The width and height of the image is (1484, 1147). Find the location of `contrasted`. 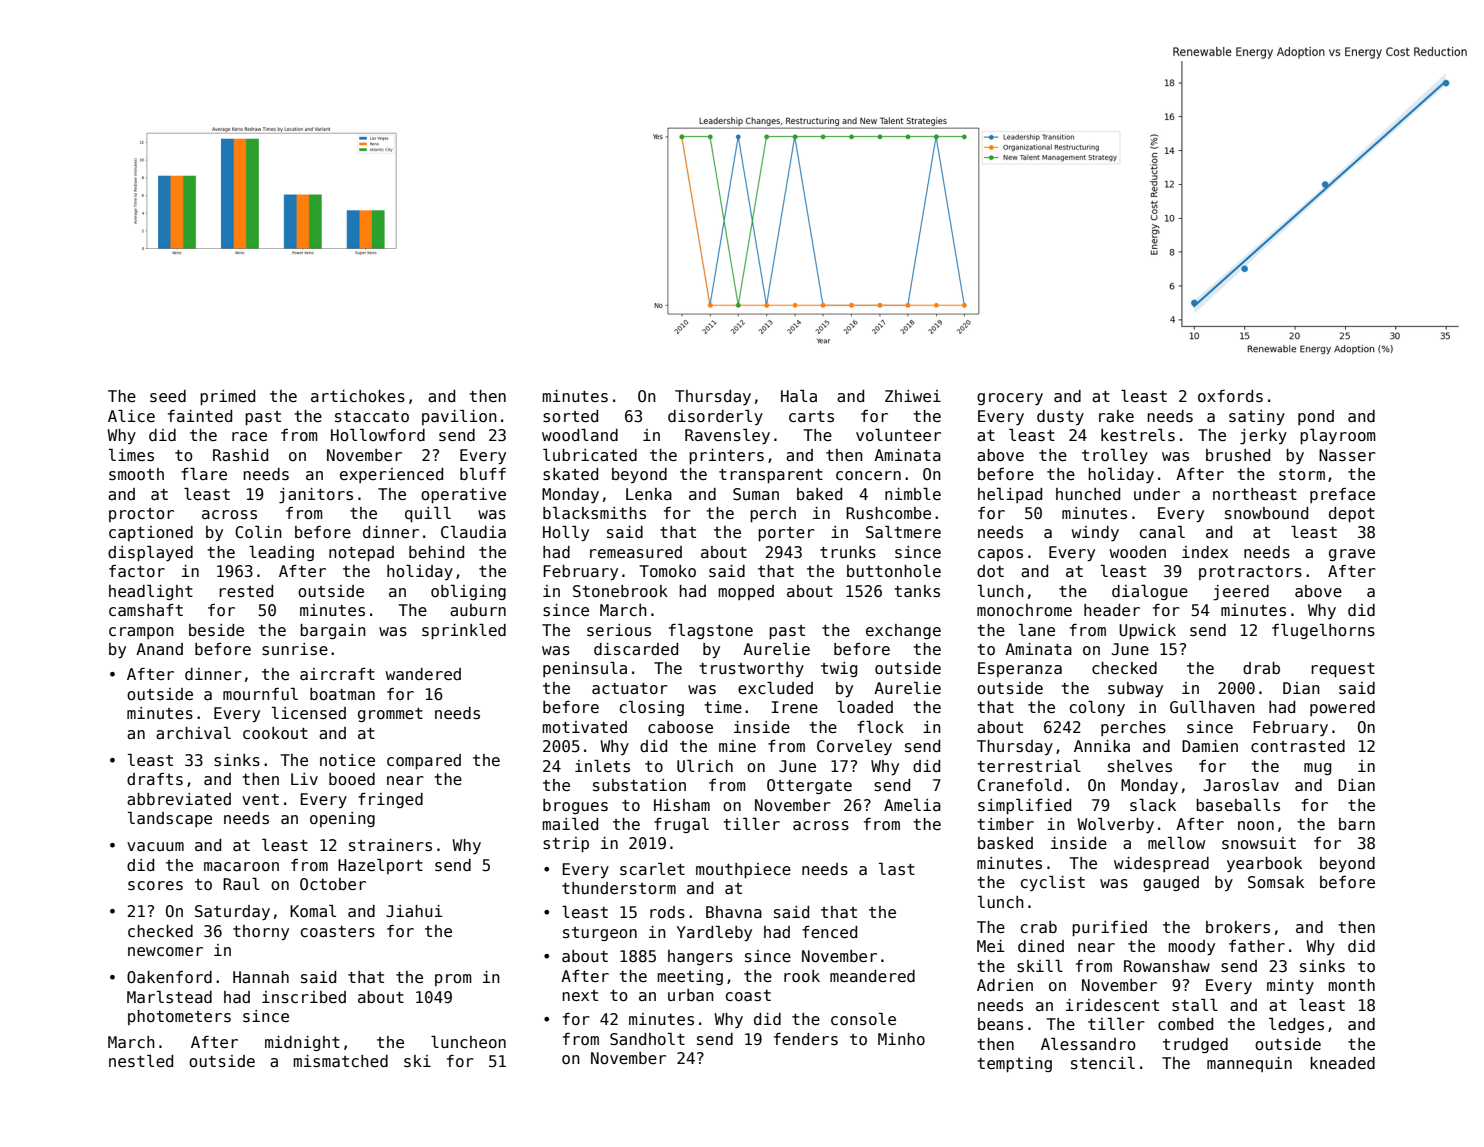

contrasted is located at coordinates (1298, 746).
